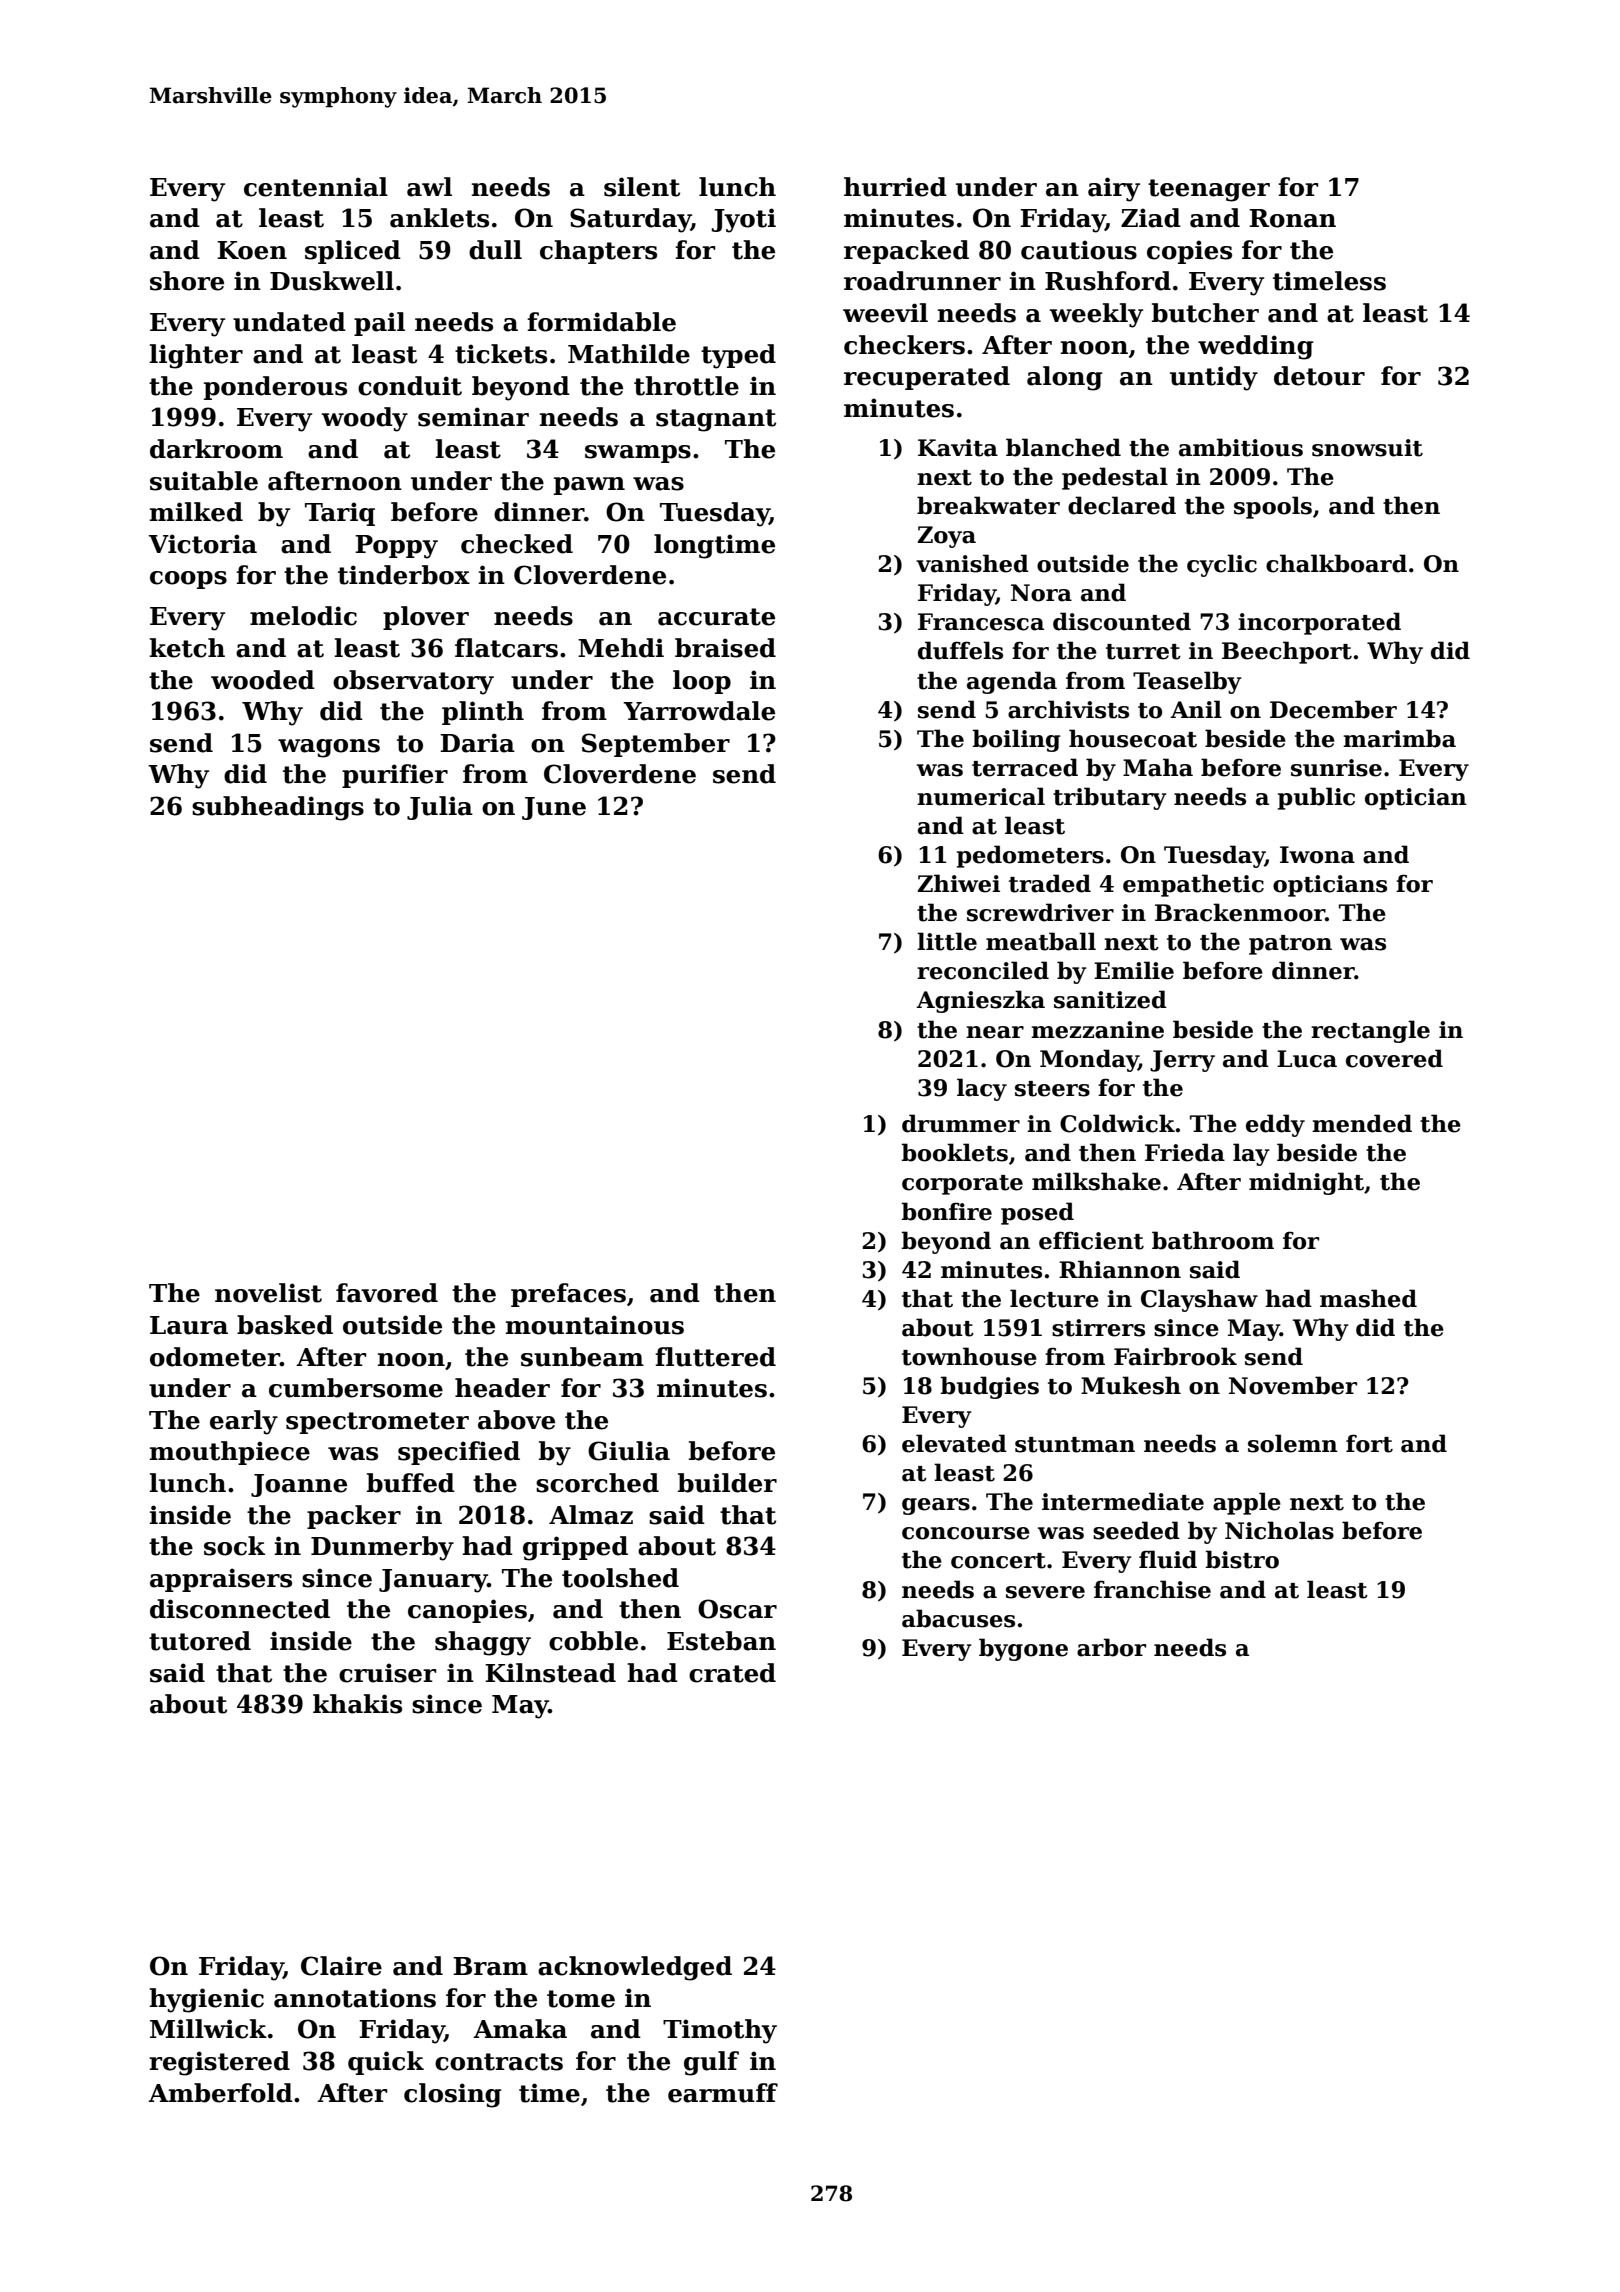 The image size is (1620, 2292). I want to click on little, so click(947, 941).
